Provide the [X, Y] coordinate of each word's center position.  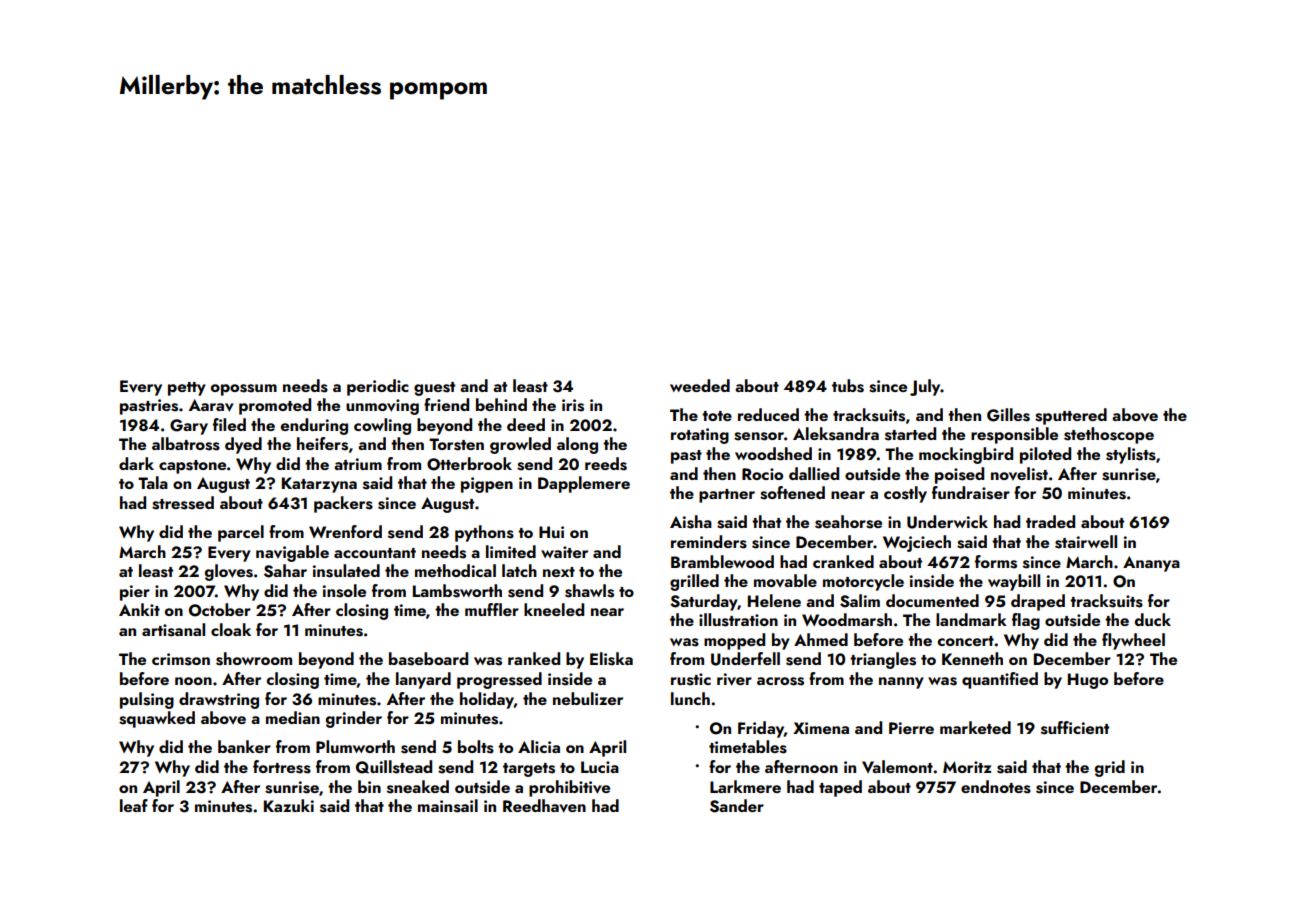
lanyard [423, 680]
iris [573, 405]
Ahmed [821, 639]
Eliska [611, 659]
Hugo [1088, 681]
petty [187, 389]
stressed [183, 503]
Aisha [691, 522]
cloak [231, 629]
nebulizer [588, 698]
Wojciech [917, 543]
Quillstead [394, 767]
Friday [761, 729]
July [925, 387]
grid [1110, 768]
